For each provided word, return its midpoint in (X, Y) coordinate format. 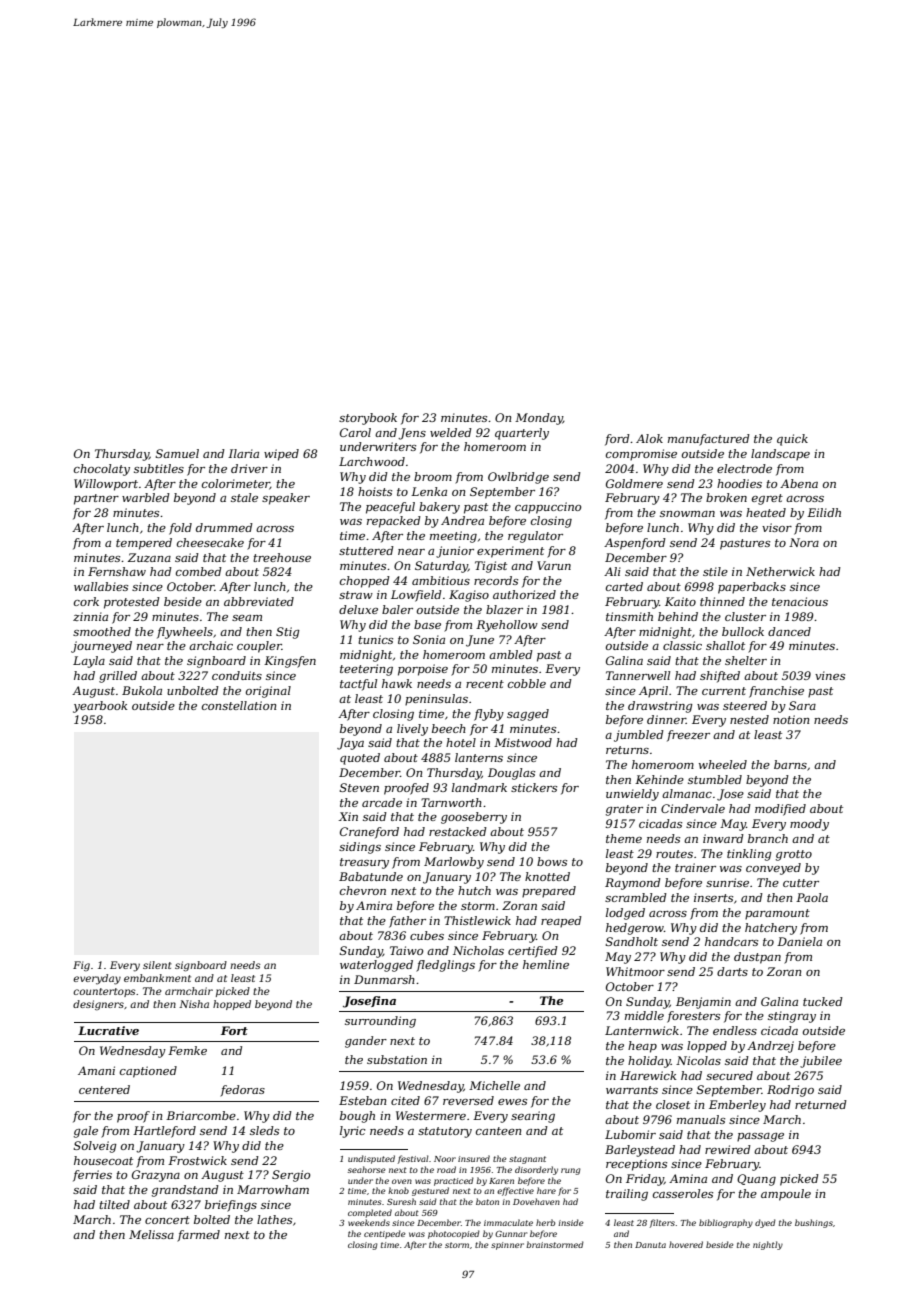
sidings (360, 848)
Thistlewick (477, 920)
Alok (649, 438)
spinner (507, 1246)
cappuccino (548, 508)
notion (791, 719)
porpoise (423, 670)
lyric (352, 1132)
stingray (792, 1017)
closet (673, 1104)
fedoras (242, 1091)
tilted (114, 1204)
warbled (146, 497)
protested (132, 603)
